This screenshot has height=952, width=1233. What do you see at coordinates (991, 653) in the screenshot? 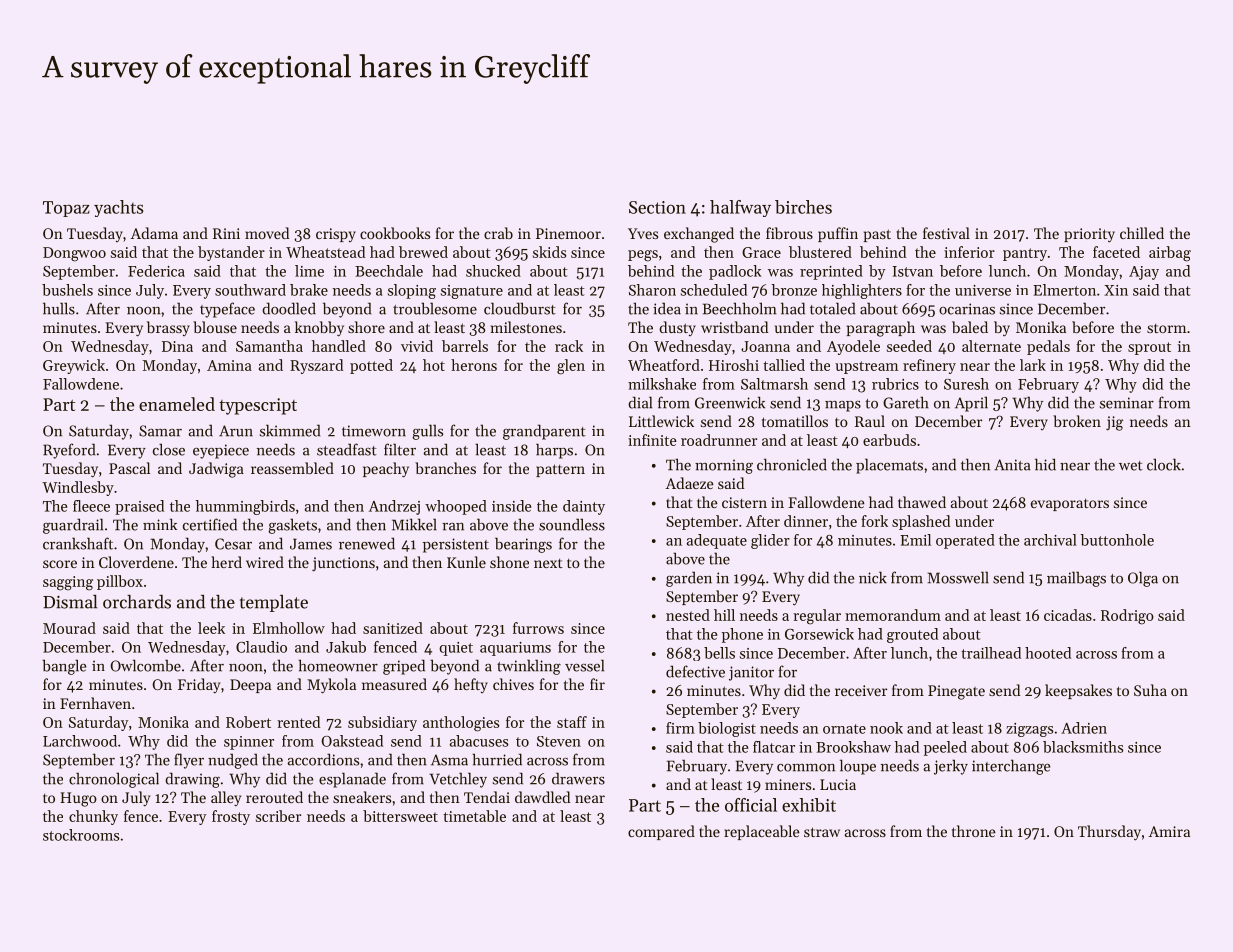
I see `trailhead` at bounding box center [991, 653].
